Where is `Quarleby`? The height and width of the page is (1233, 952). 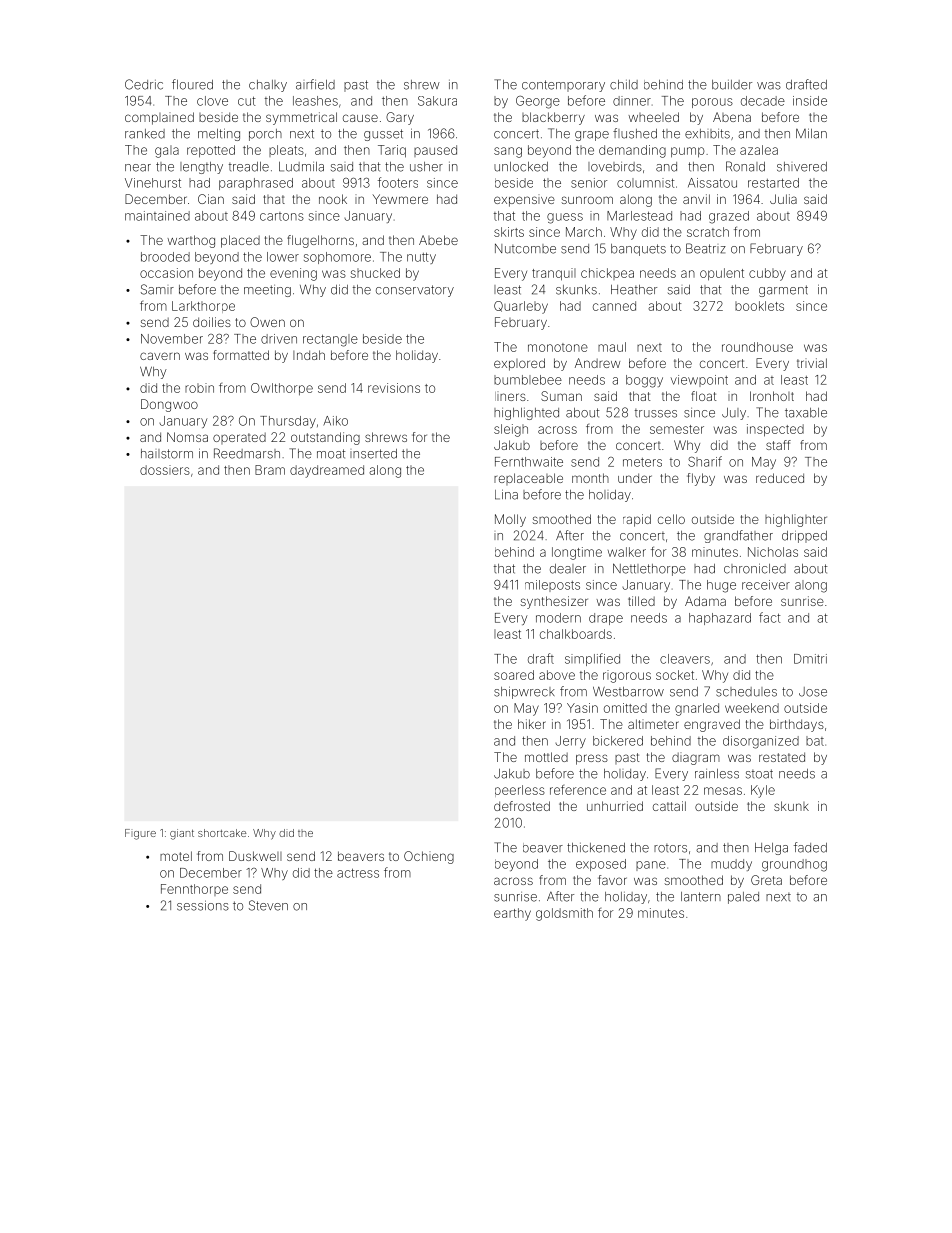
Quarleby is located at coordinates (521, 307).
